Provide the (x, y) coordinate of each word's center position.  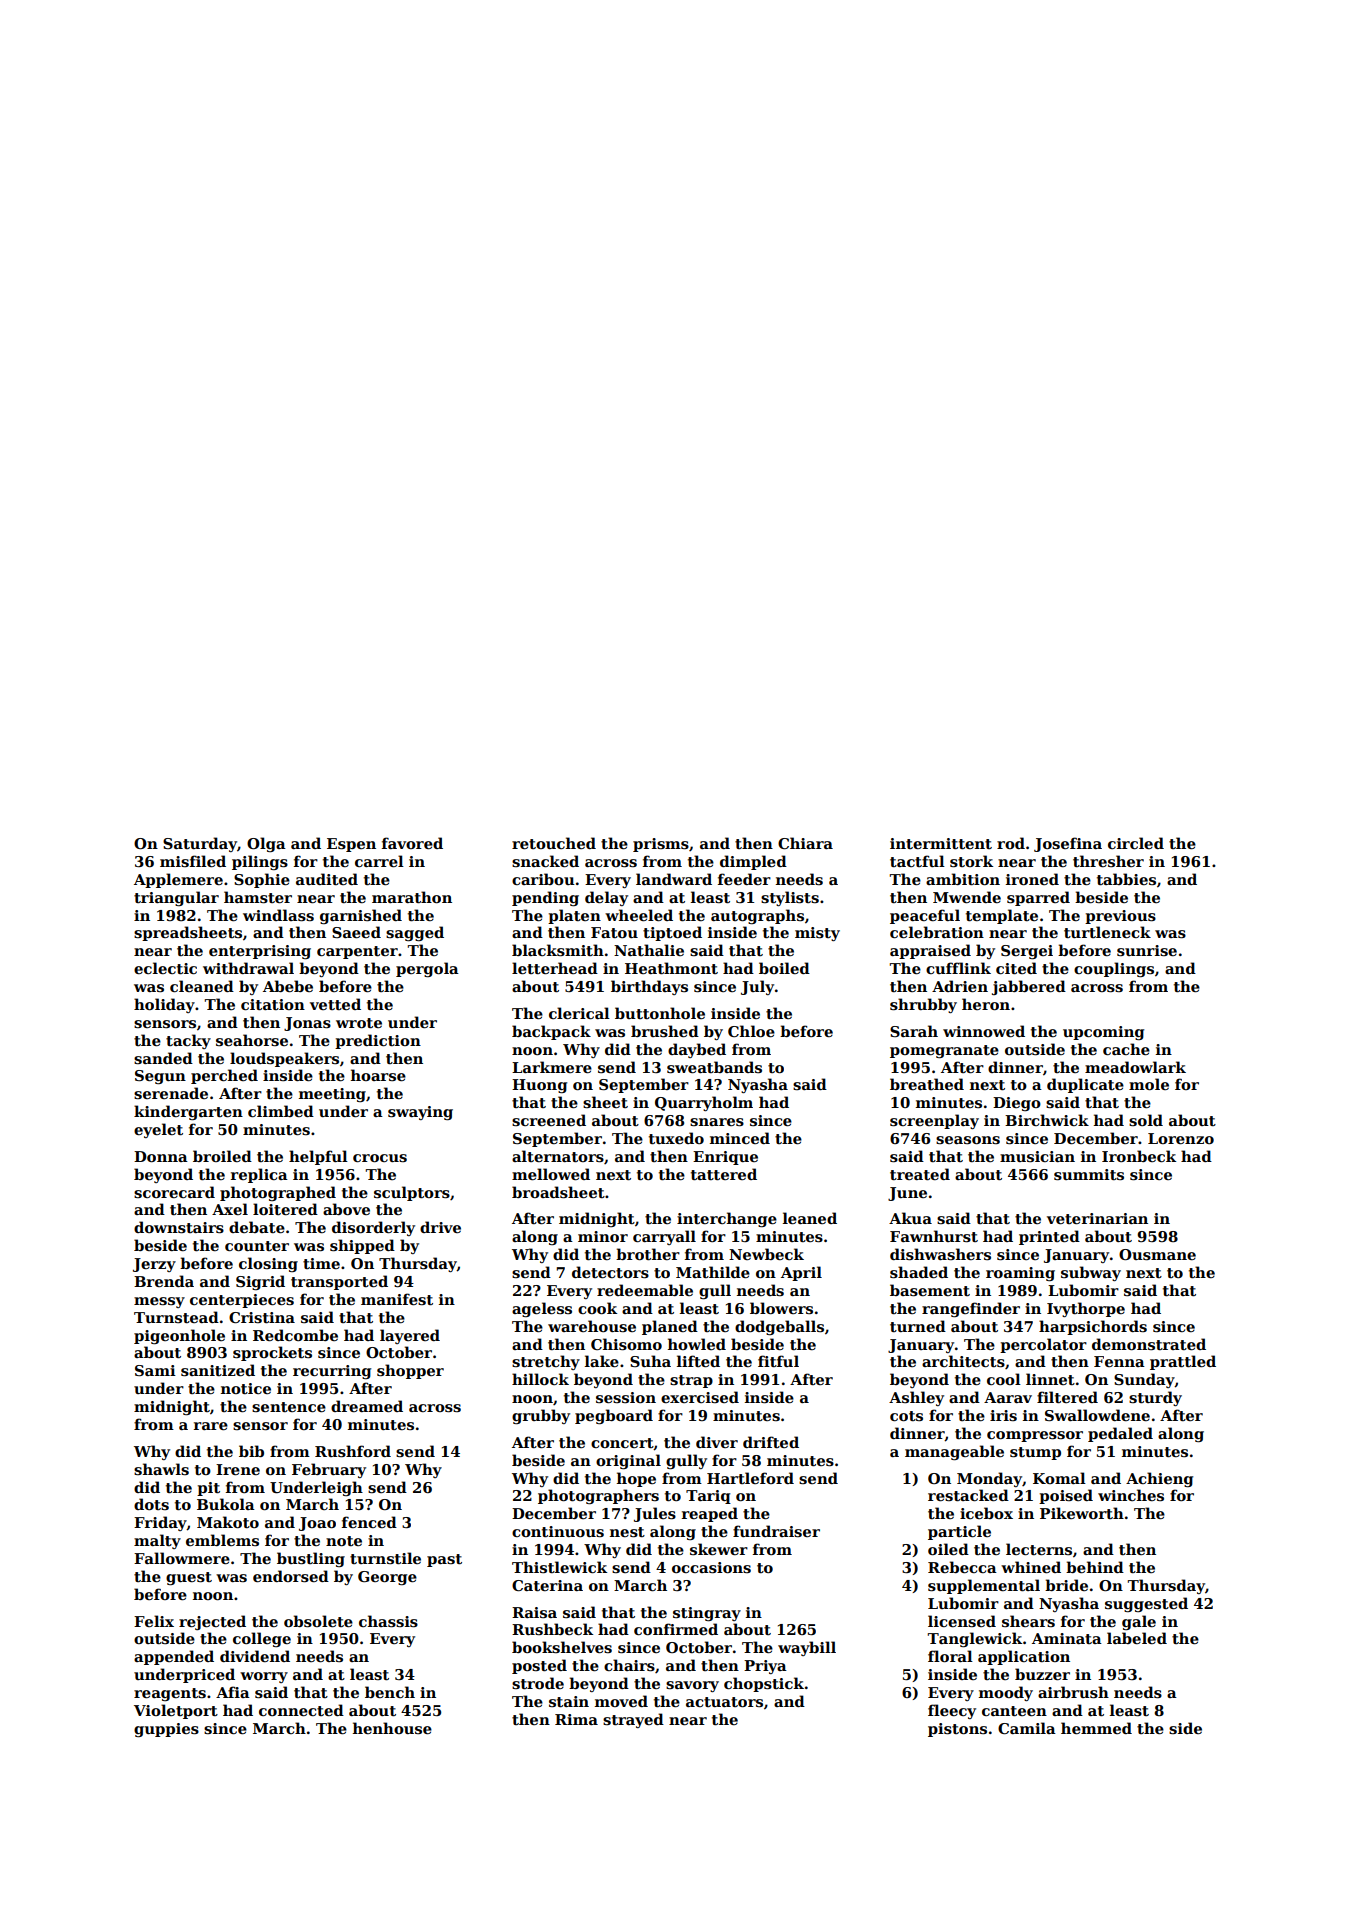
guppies (166, 1730)
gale (1139, 1622)
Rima (576, 1719)
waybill (807, 1648)
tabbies (1126, 879)
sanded (163, 1058)
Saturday (200, 844)
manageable (954, 1452)
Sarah (914, 1031)
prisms (661, 845)
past (444, 1560)
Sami (155, 1370)
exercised (700, 1397)
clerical (579, 1013)
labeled (1137, 1638)
